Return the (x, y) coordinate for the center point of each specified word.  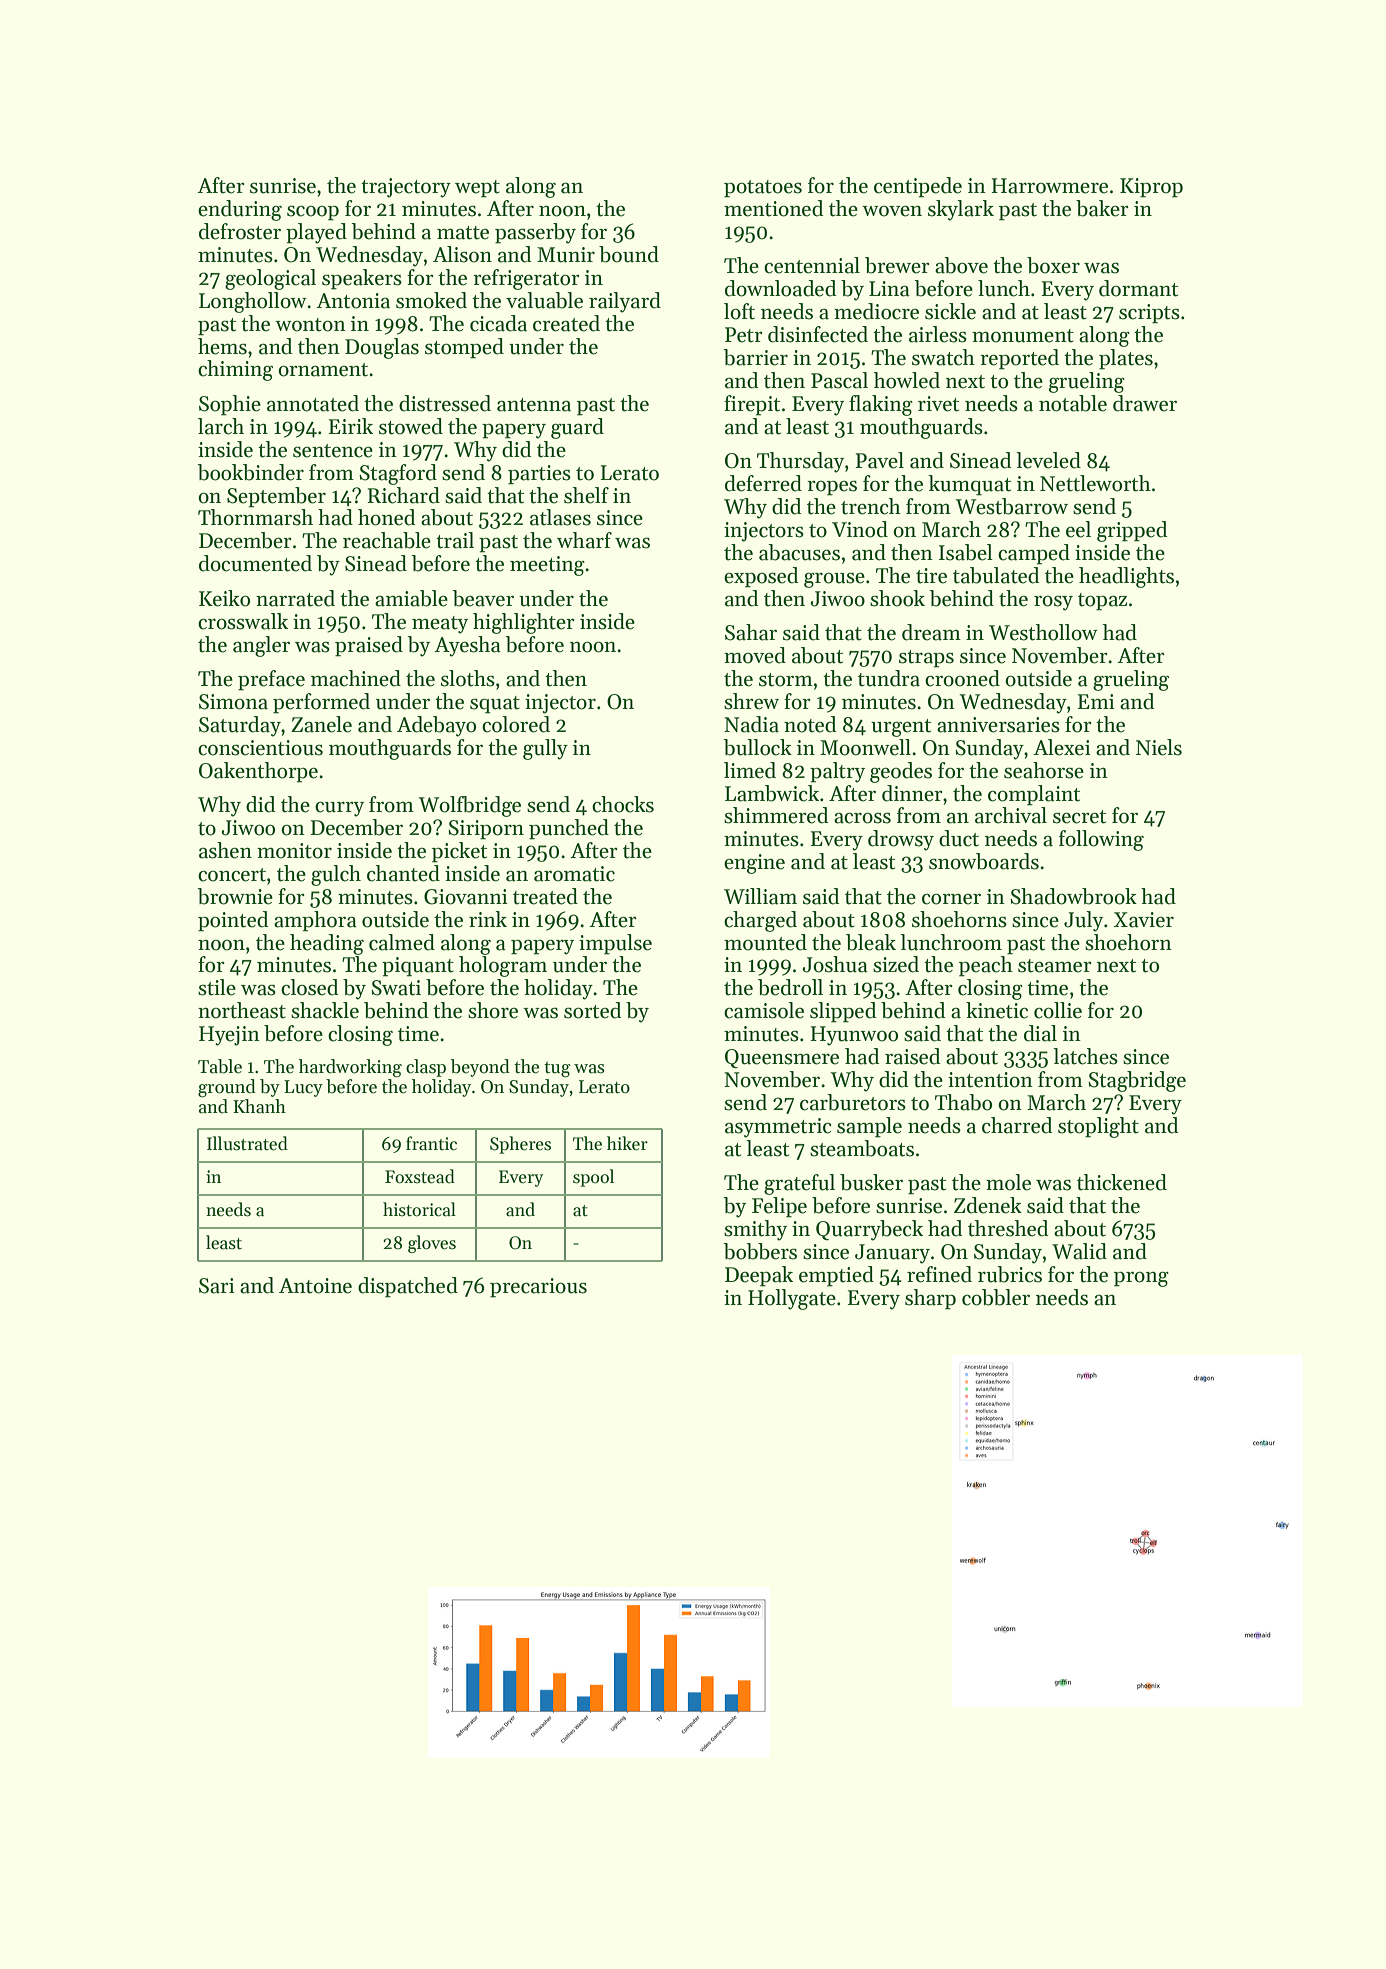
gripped (1132, 531)
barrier (755, 357)
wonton (310, 325)
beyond (480, 1068)
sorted (592, 1010)
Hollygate (792, 1299)
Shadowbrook (1073, 896)
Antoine (315, 1286)
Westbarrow (1012, 506)
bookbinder (250, 472)
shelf (586, 495)
